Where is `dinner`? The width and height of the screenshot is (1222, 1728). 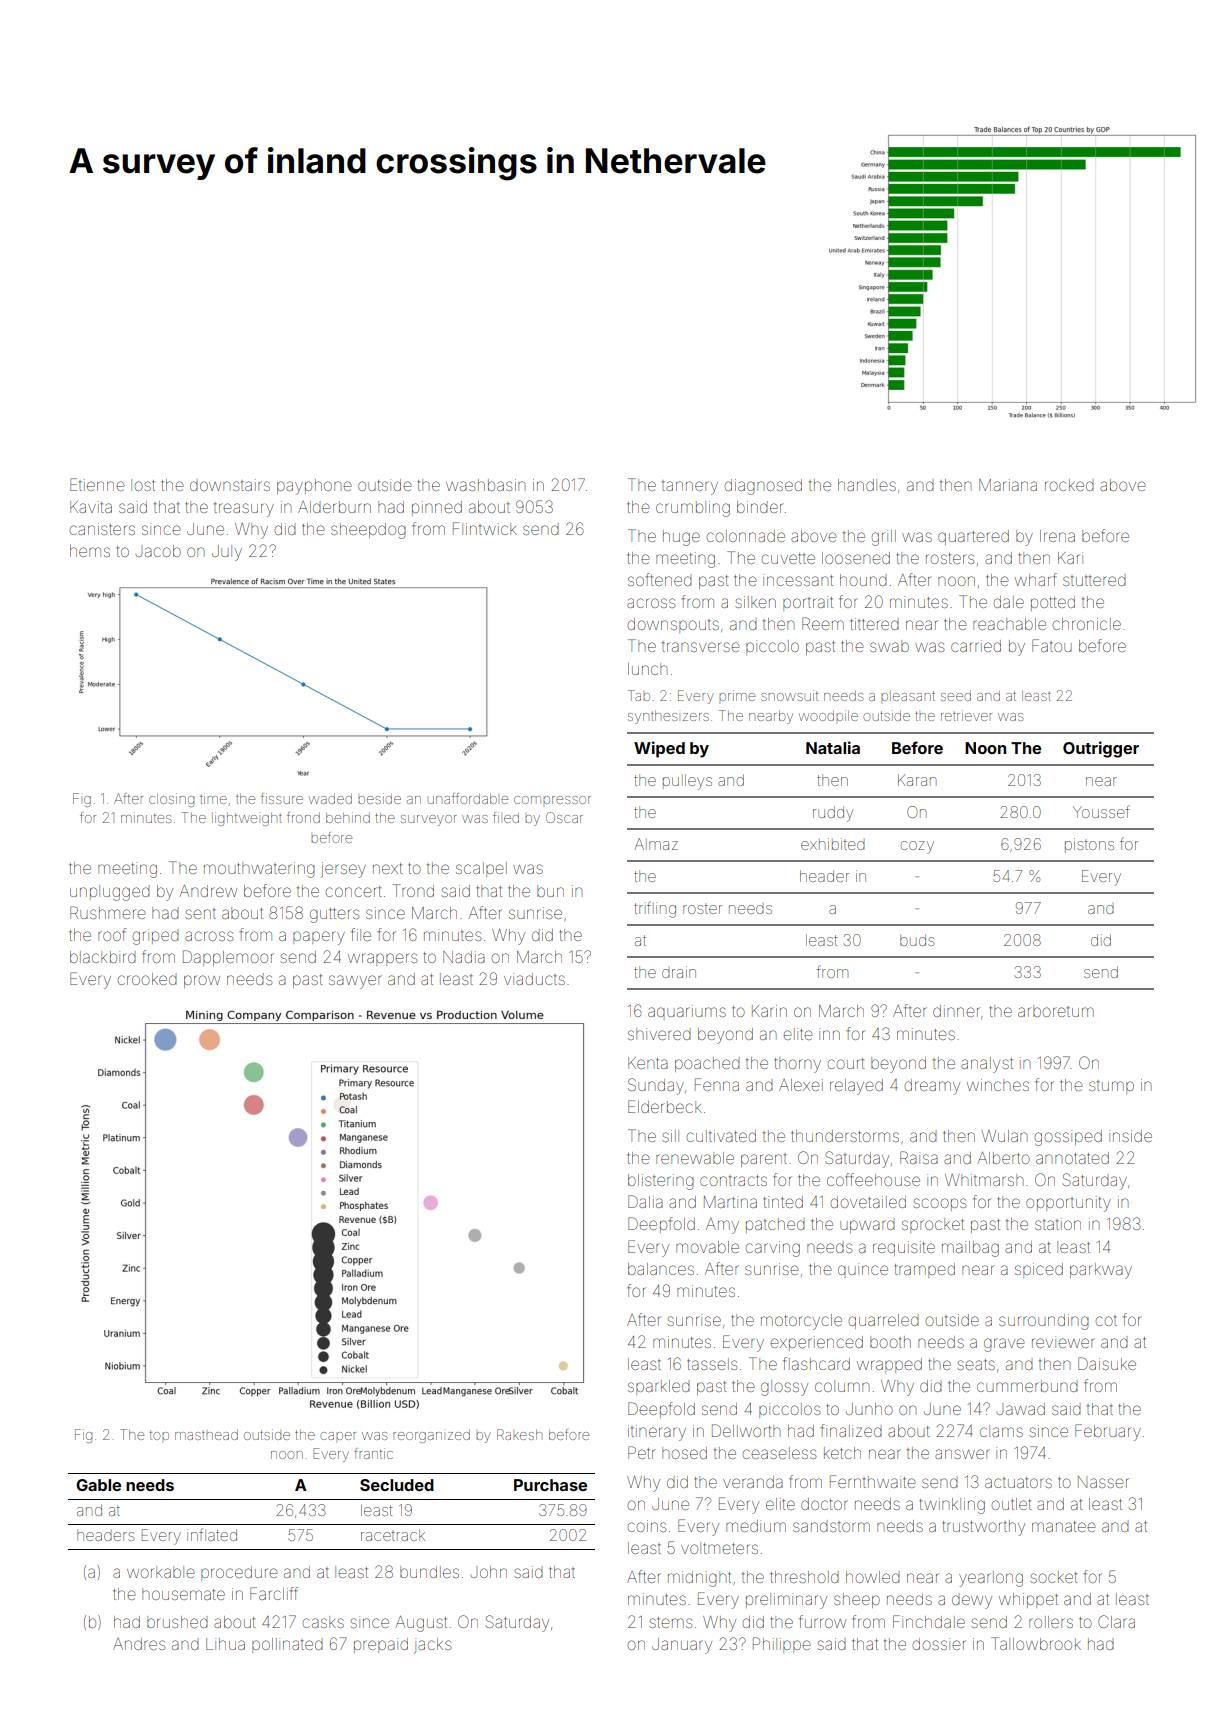 dinner is located at coordinates (956, 1011).
